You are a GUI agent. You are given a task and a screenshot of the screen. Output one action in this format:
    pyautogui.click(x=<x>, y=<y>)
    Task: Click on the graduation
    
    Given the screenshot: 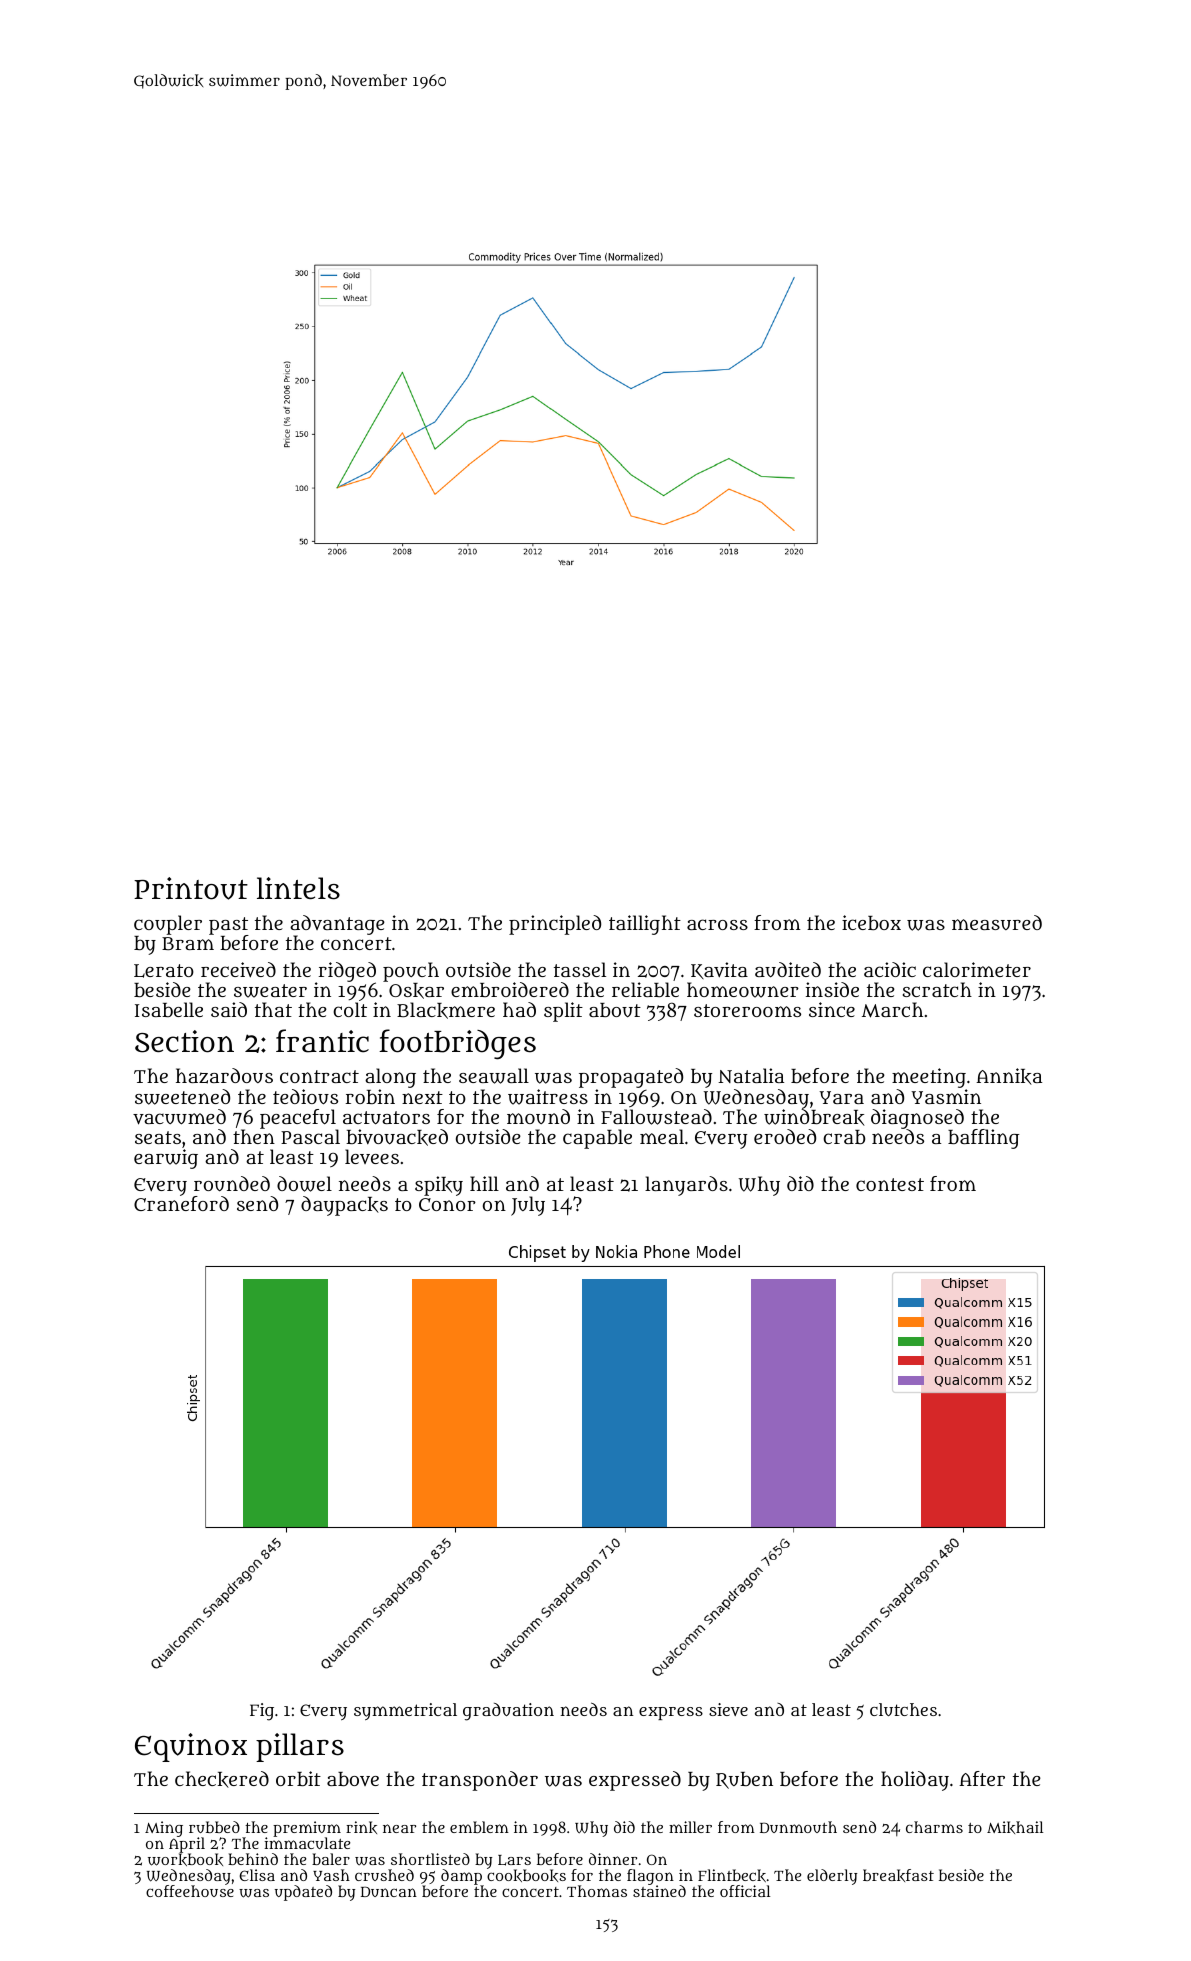 What is the action you would take?
    pyautogui.click(x=508, y=1712)
